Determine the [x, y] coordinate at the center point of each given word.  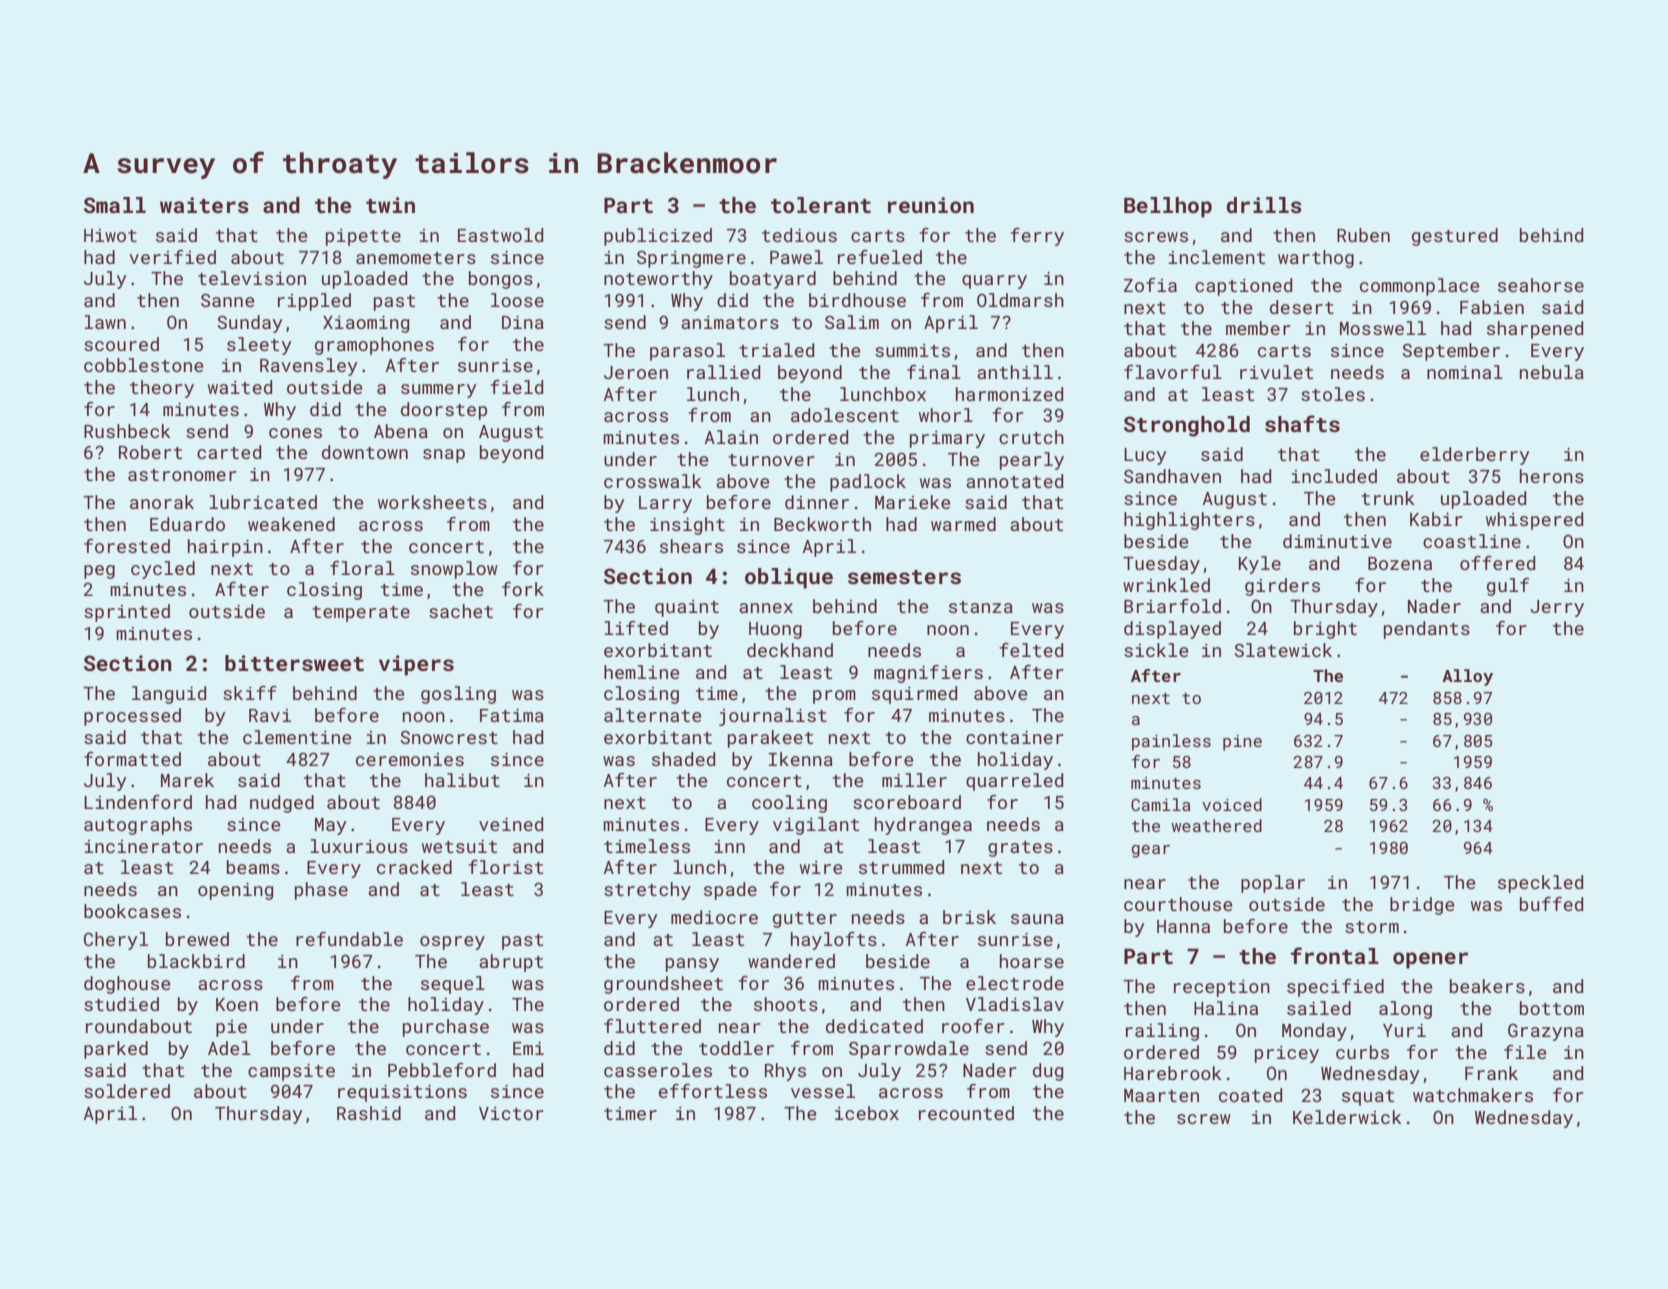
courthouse [1178, 904]
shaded [683, 759]
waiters [204, 205]
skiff [250, 693]
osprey [452, 943]
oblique [789, 578]
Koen [237, 1004]
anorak [162, 502]
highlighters [1189, 521]
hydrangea [923, 826]
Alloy [1467, 677]
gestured [1455, 237]
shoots [786, 1004]
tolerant [821, 205]
